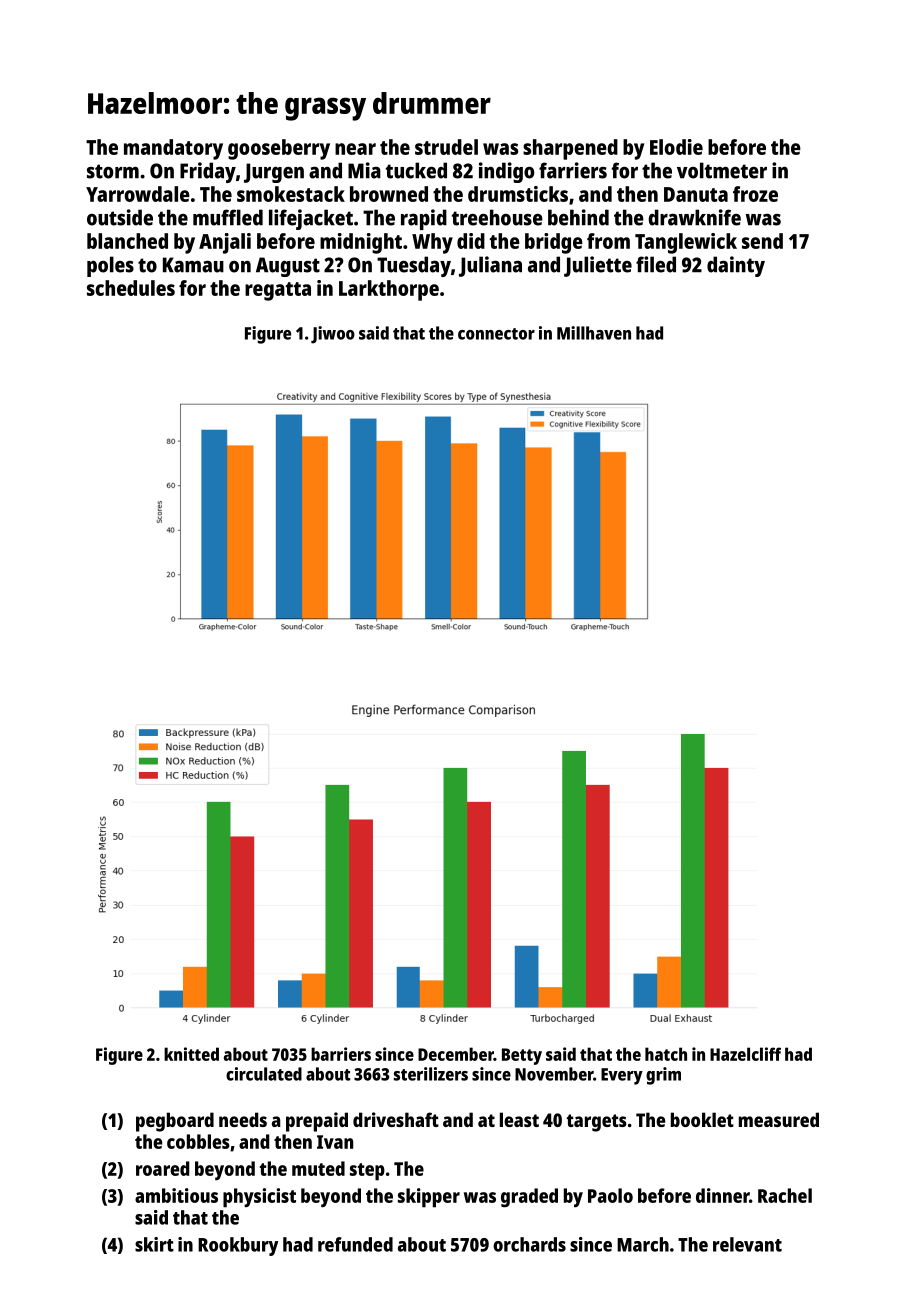 This image has width=908, height=1316. Describe the element at coordinates (747, 1244) in the image. I see `relevant` at that location.
